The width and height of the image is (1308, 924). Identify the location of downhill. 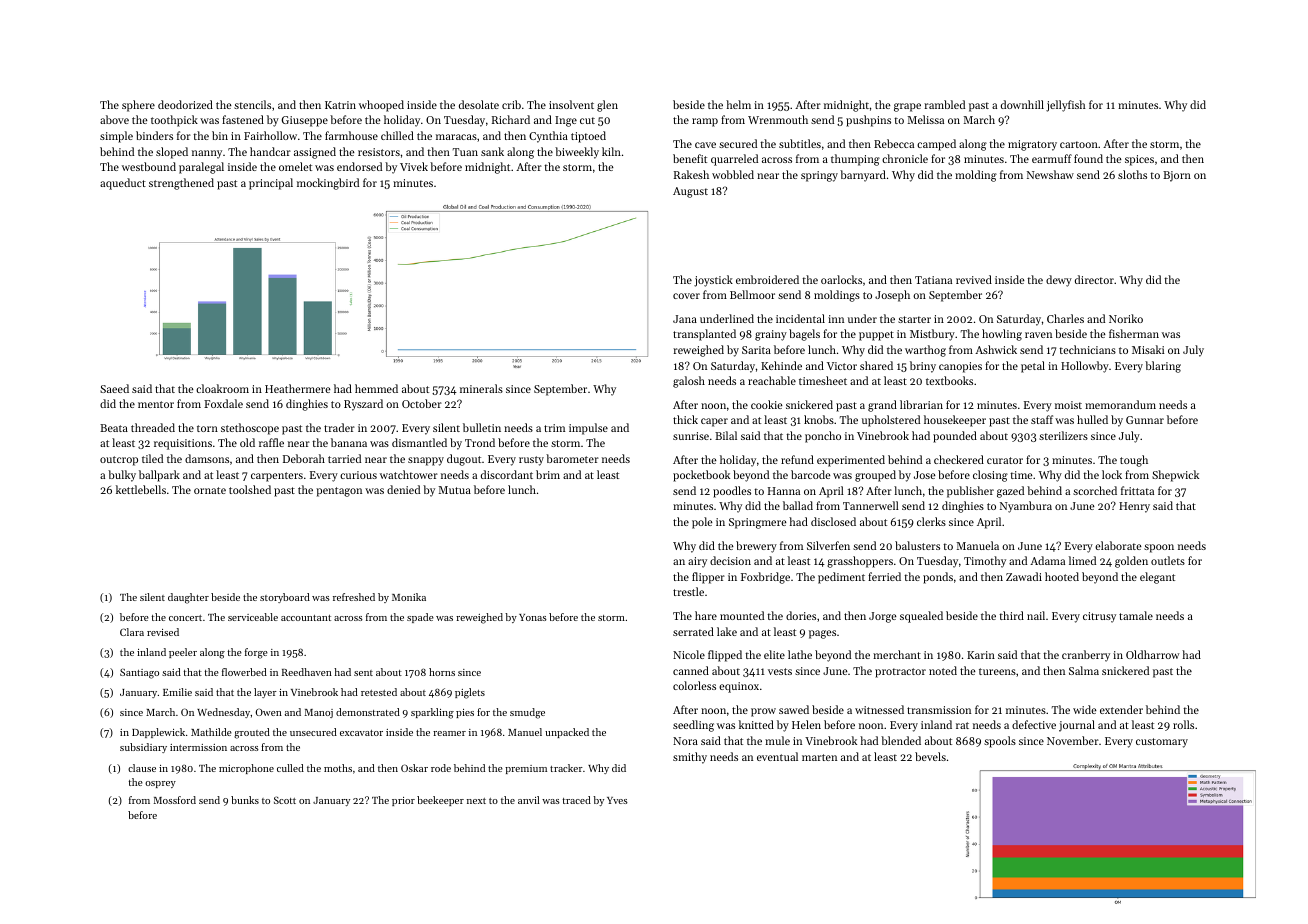
(1022, 104).
